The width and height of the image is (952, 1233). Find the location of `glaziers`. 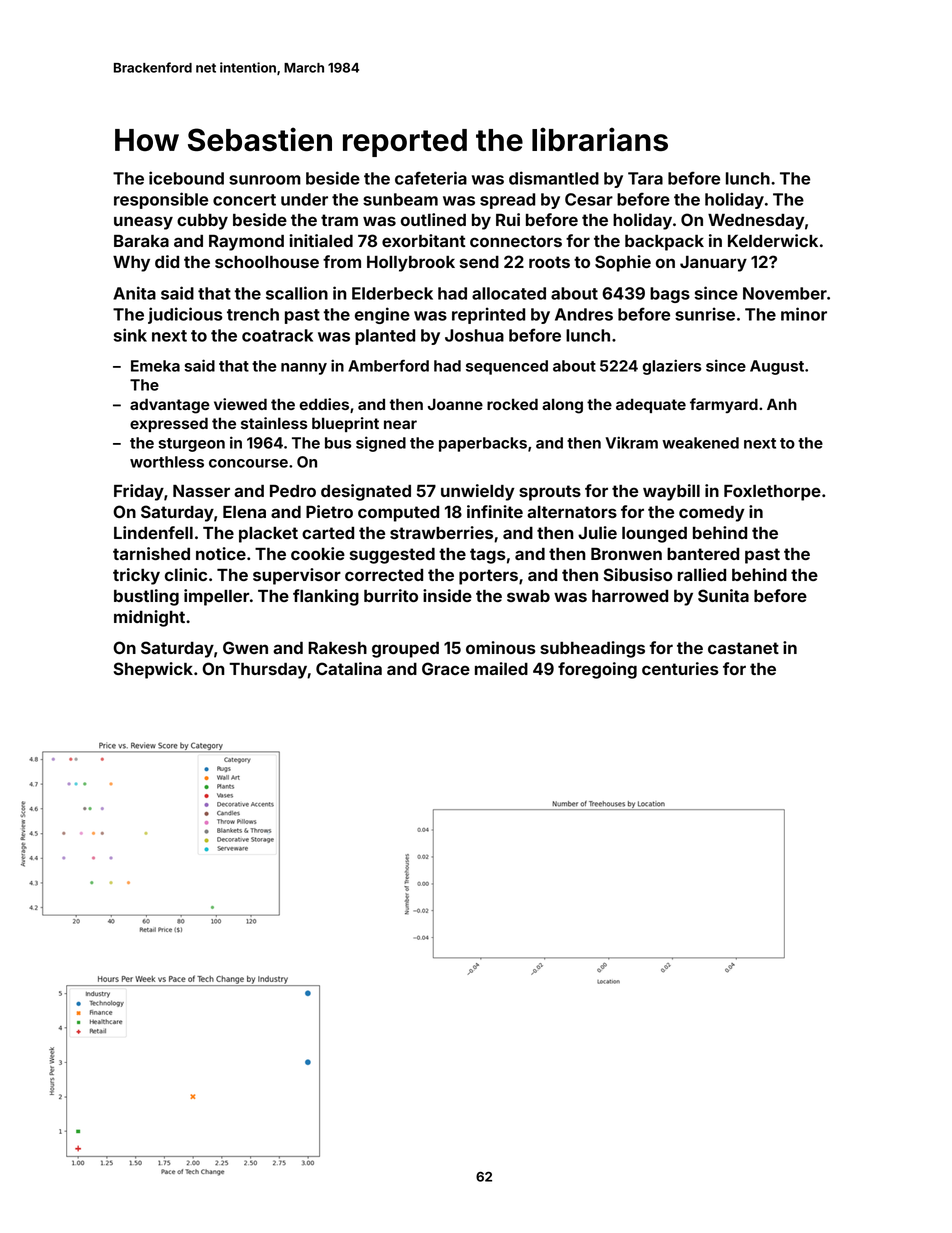

glaziers is located at coordinates (671, 367).
